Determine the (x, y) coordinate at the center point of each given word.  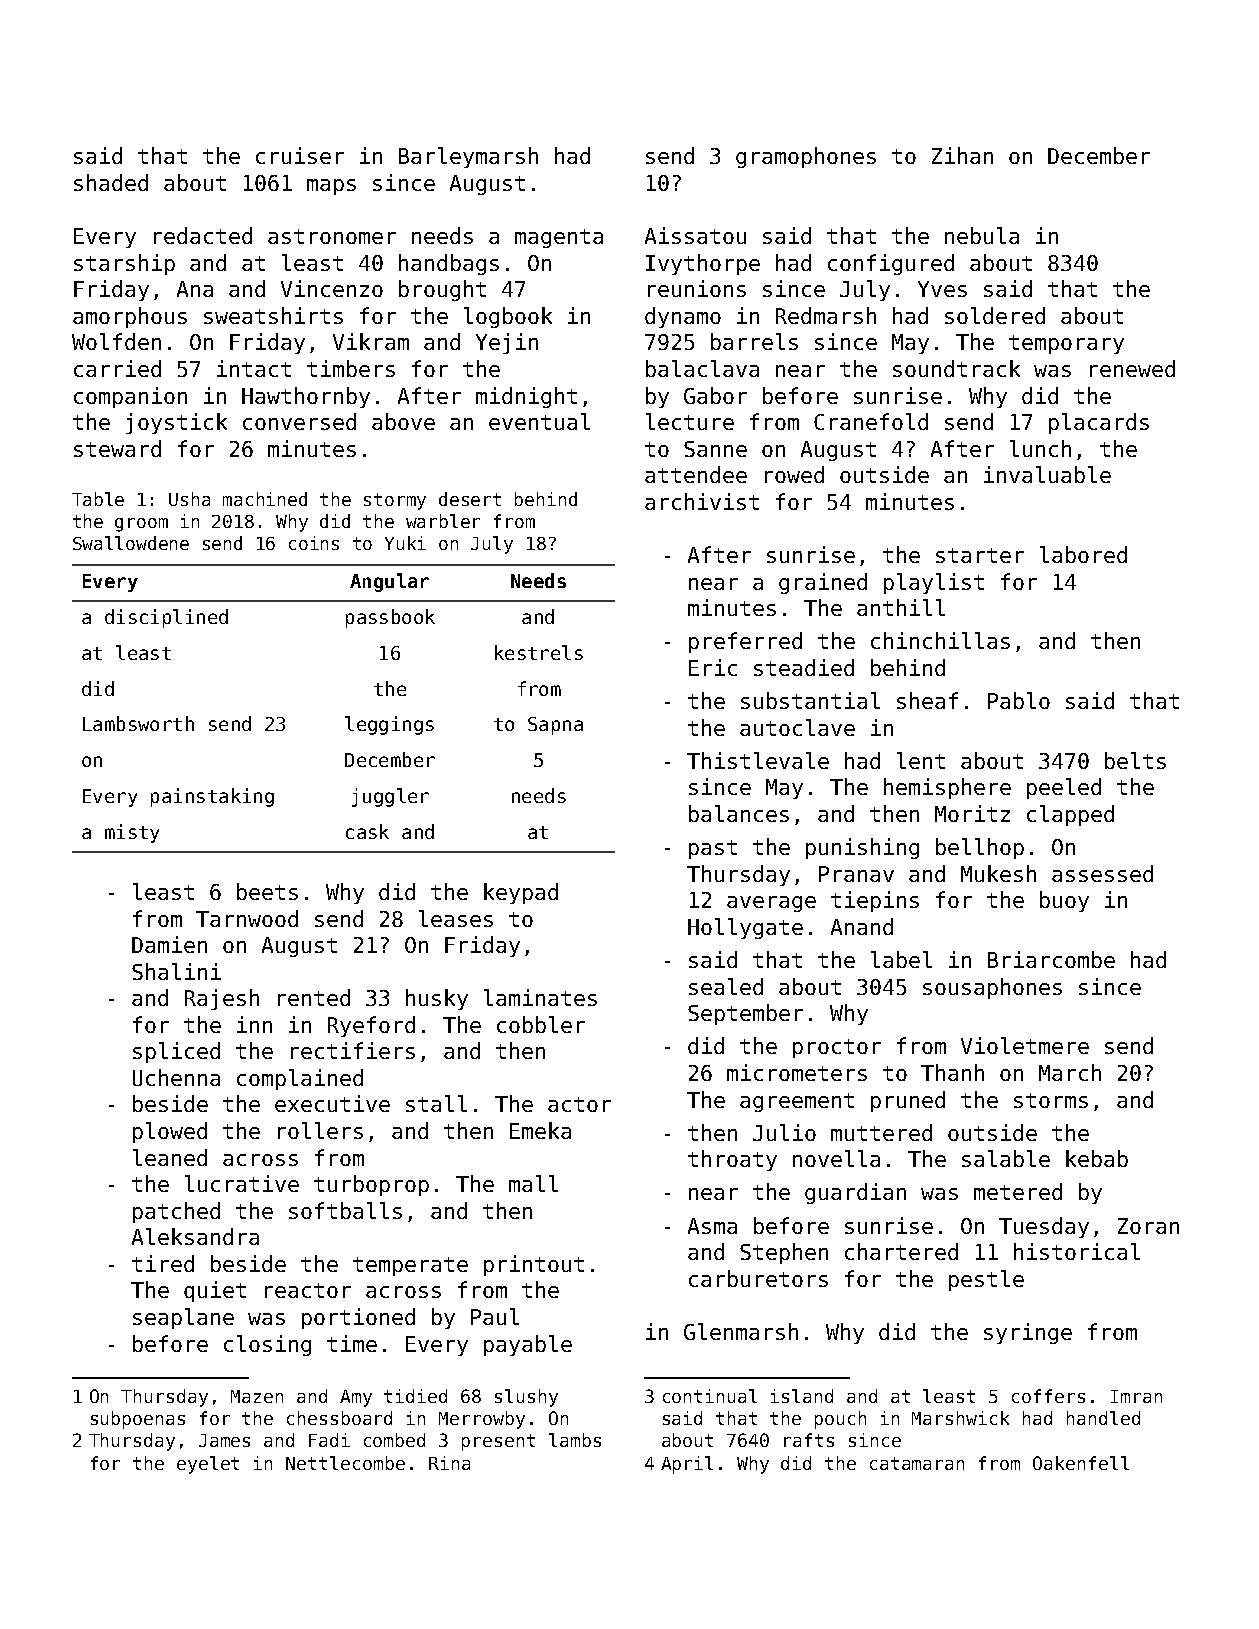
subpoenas (138, 1420)
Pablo (1019, 700)
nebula (982, 235)
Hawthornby (306, 397)
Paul (495, 1316)
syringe (1028, 1333)
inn (254, 1024)
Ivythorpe (703, 264)
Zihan (962, 155)
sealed (726, 986)
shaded (111, 182)
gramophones (806, 157)
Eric (713, 667)
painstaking (212, 797)
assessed (1102, 873)
